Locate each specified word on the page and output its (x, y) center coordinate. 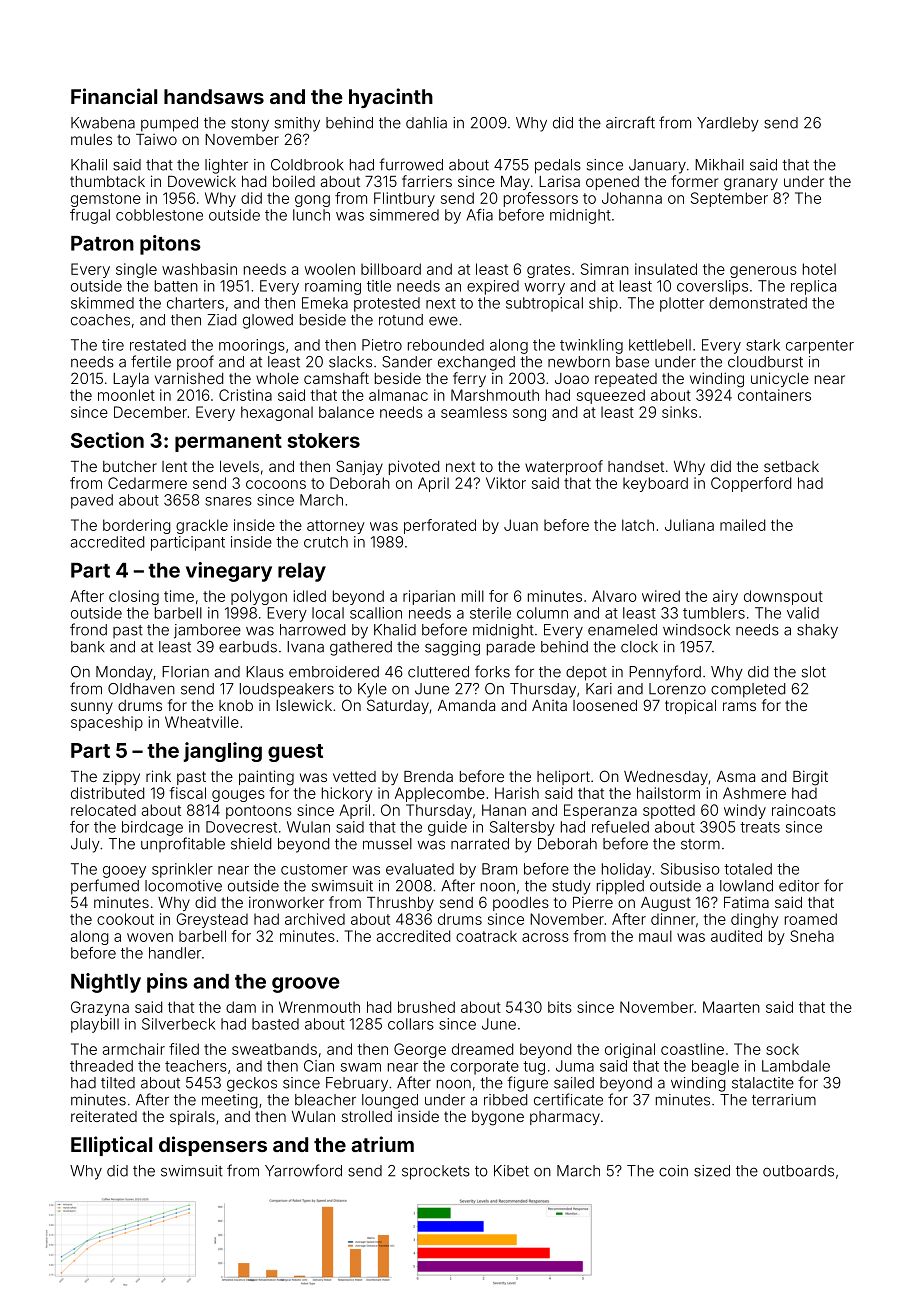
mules (91, 139)
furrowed (411, 164)
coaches (100, 320)
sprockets (436, 1172)
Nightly (106, 983)
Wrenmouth (319, 1007)
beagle (715, 1067)
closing (134, 597)
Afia (480, 215)
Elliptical (111, 1146)
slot (814, 672)
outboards (798, 1171)
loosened (605, 705)
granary (751, 184)
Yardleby (728, 124)
